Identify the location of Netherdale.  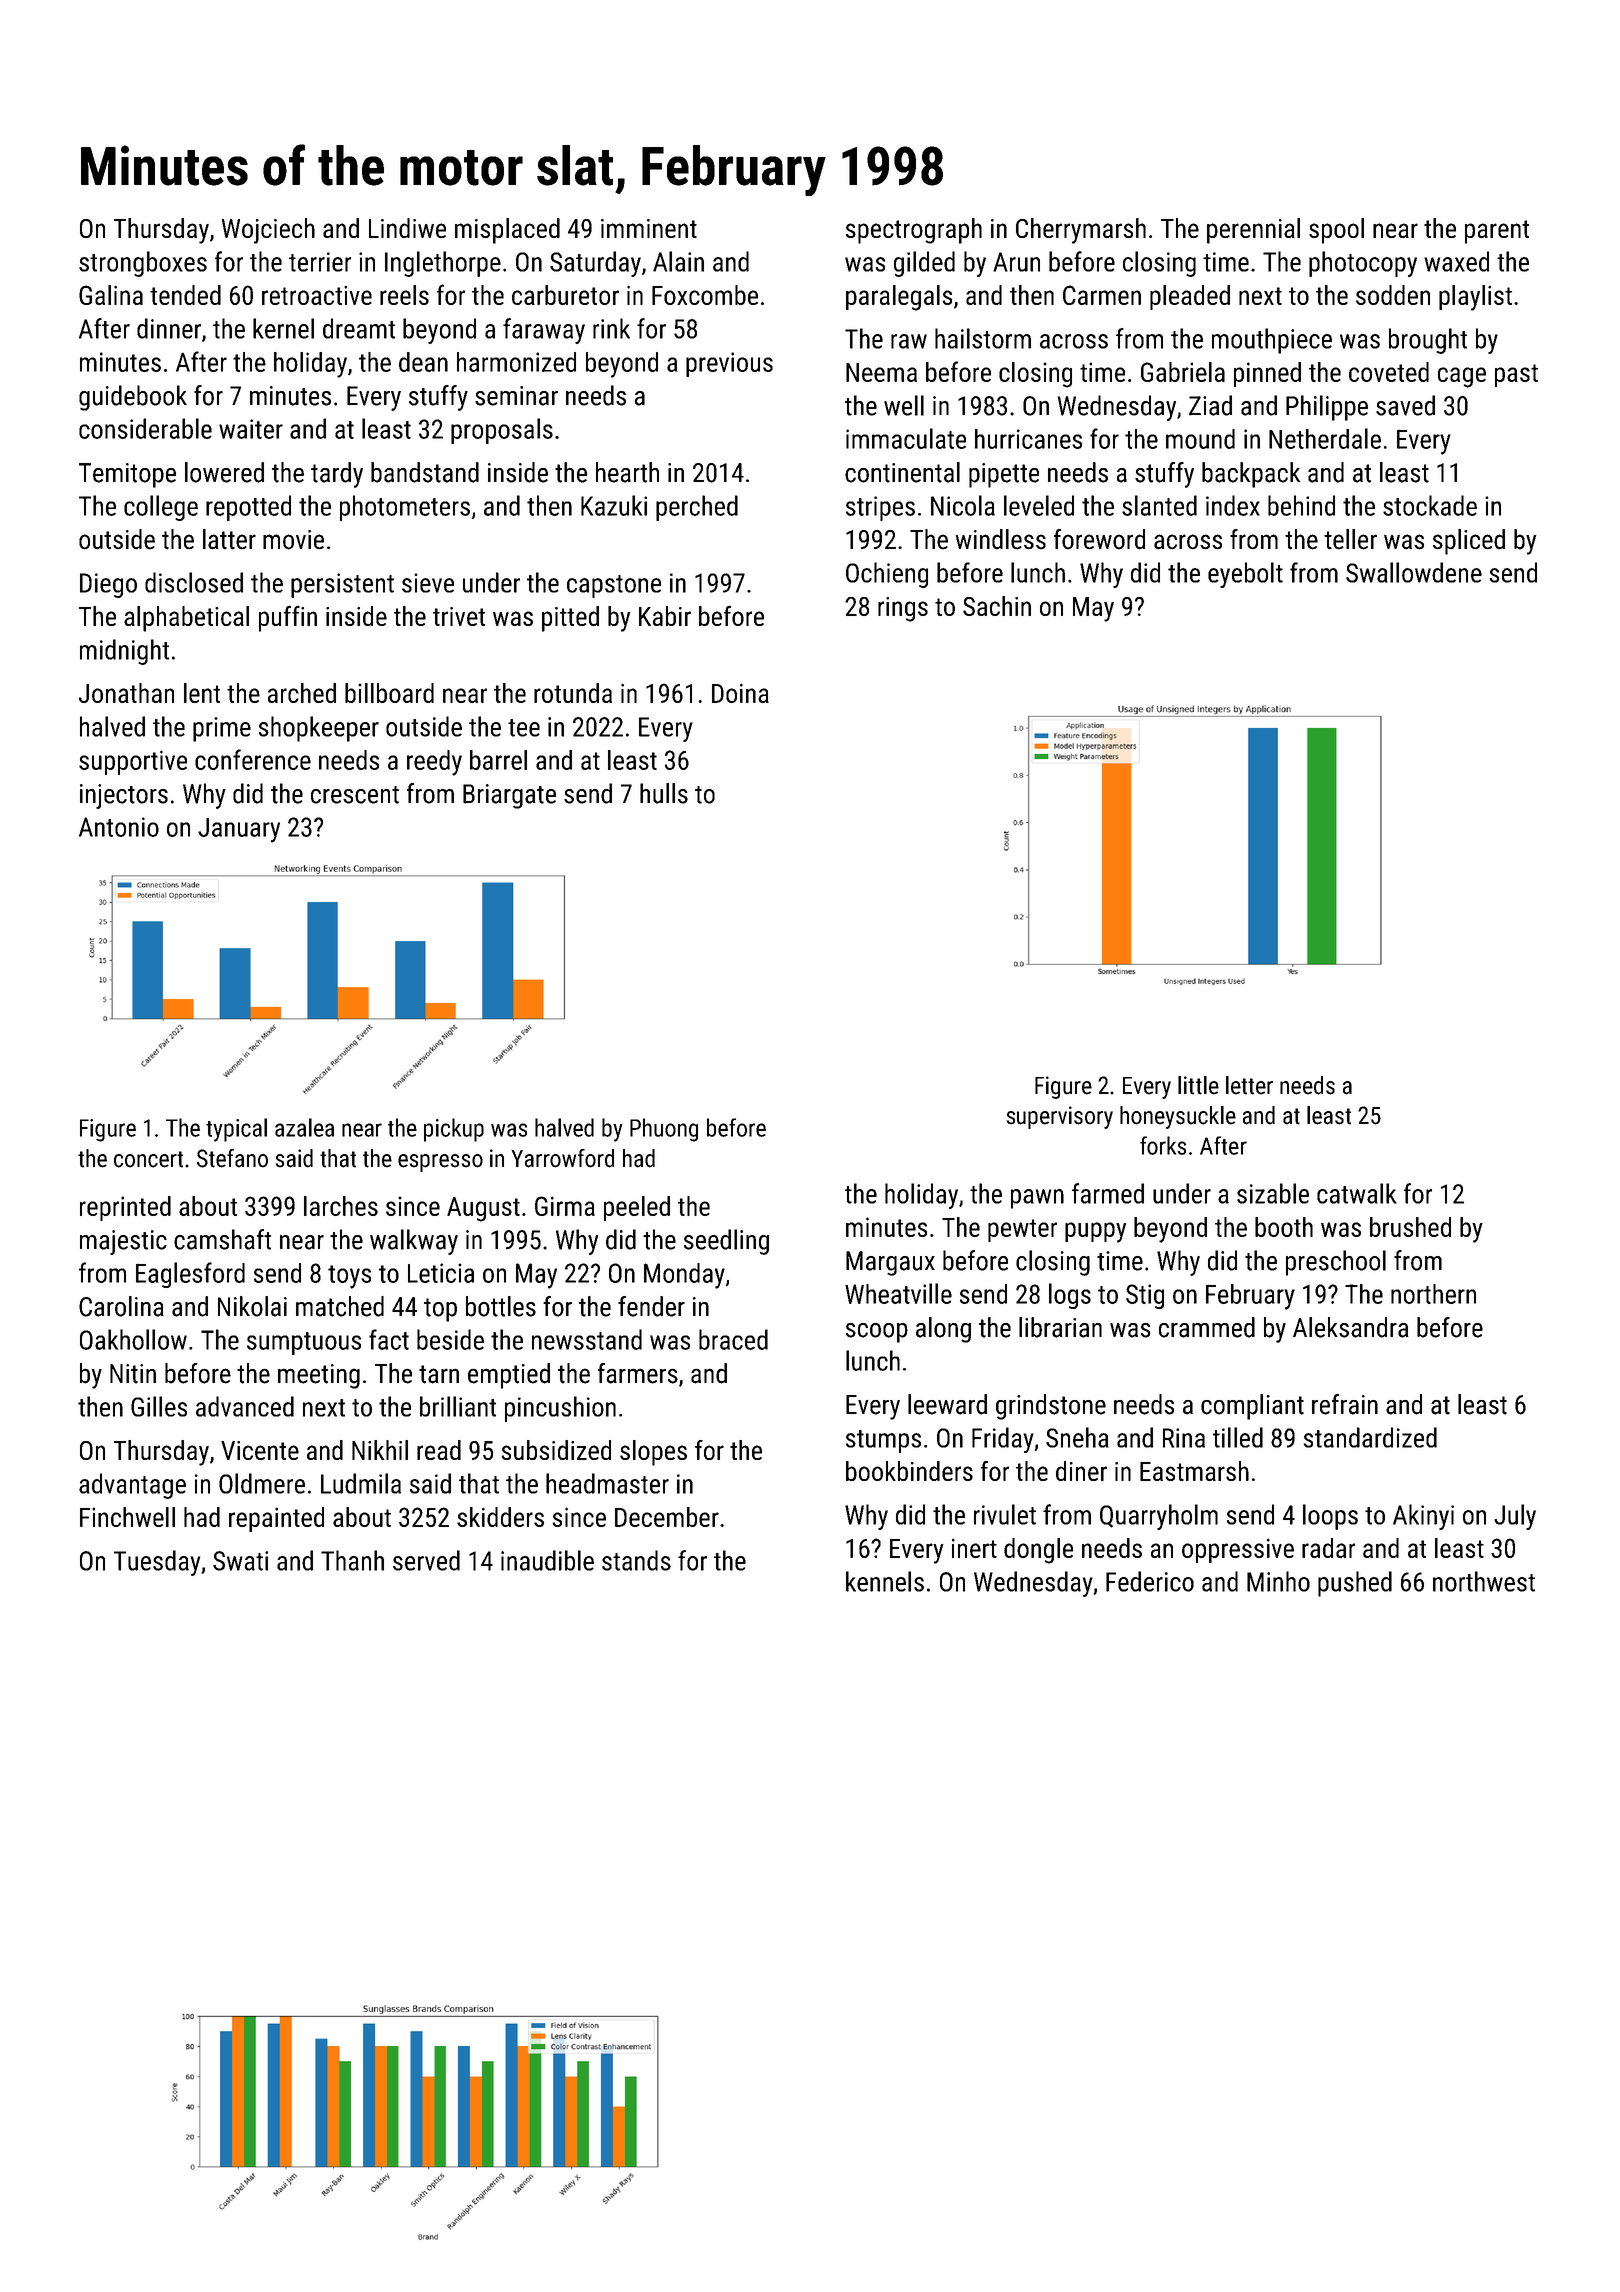
(1325, 438).
